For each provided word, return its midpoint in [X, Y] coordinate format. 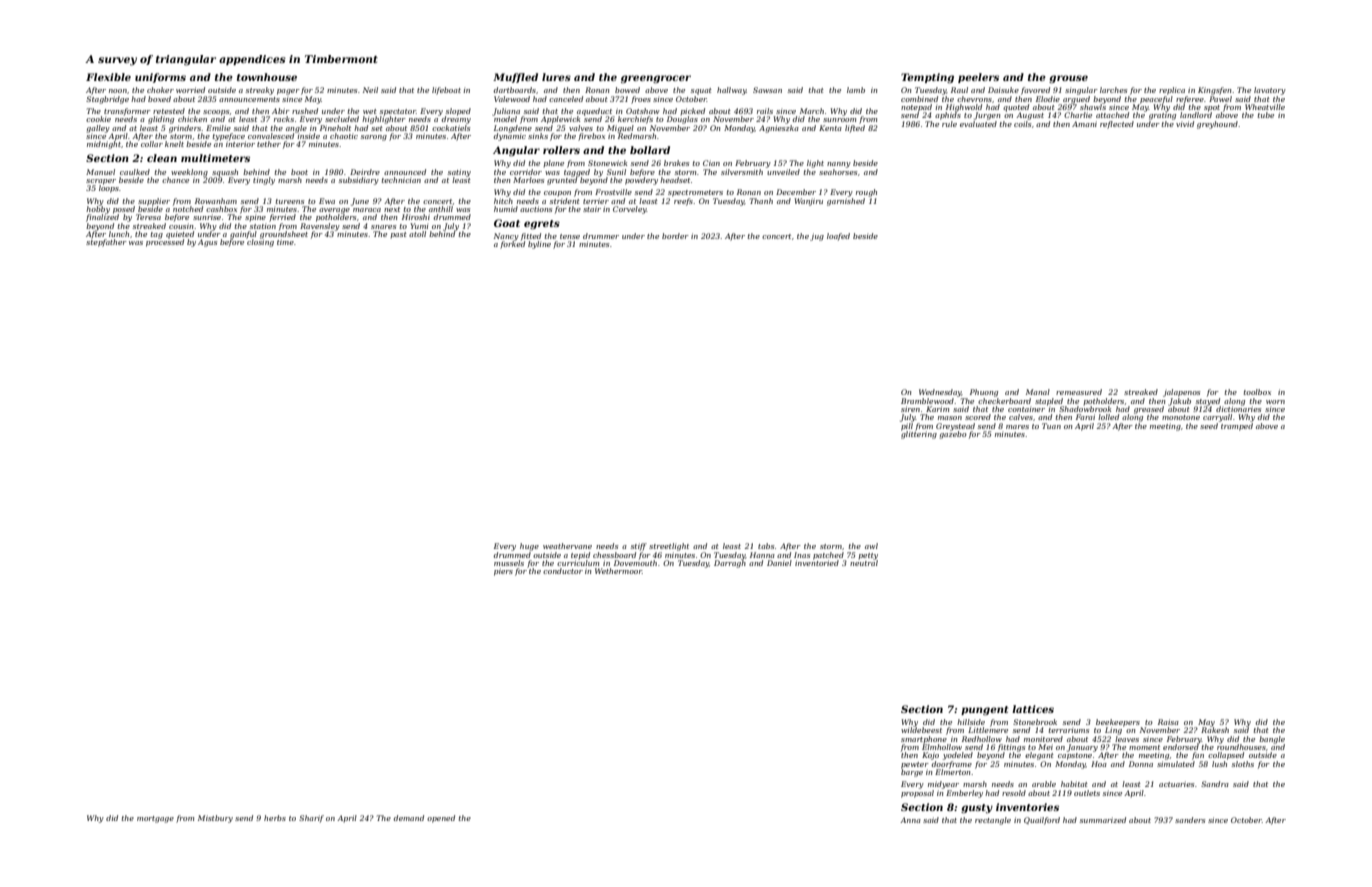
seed [1209, 426]
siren [910, 409]
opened [441, 819]
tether [269, 144]
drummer [601, 236]
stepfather [106, 243]
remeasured [1079, 392]
